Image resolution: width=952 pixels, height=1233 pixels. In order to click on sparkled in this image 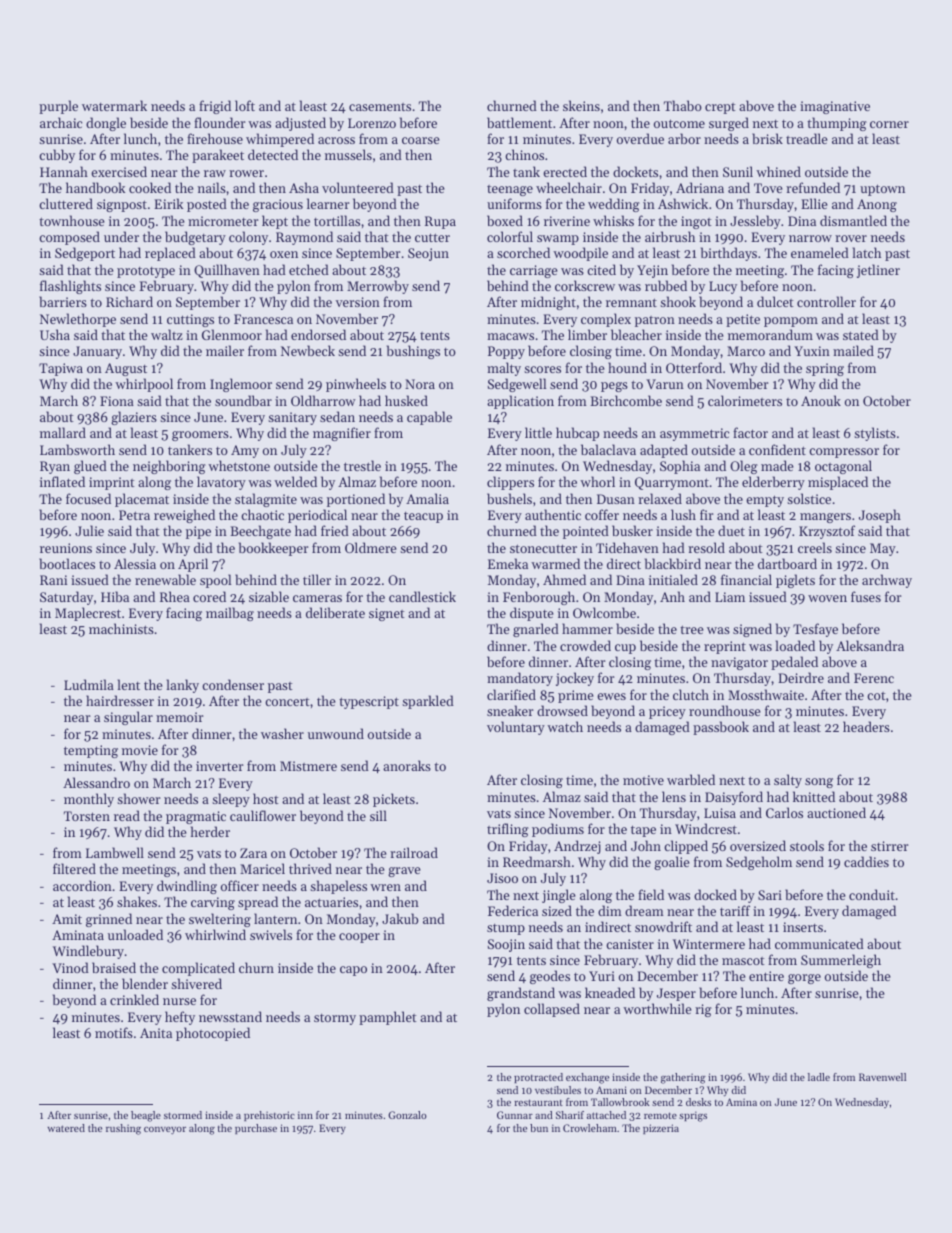, I will do `click(428, 702)`.
